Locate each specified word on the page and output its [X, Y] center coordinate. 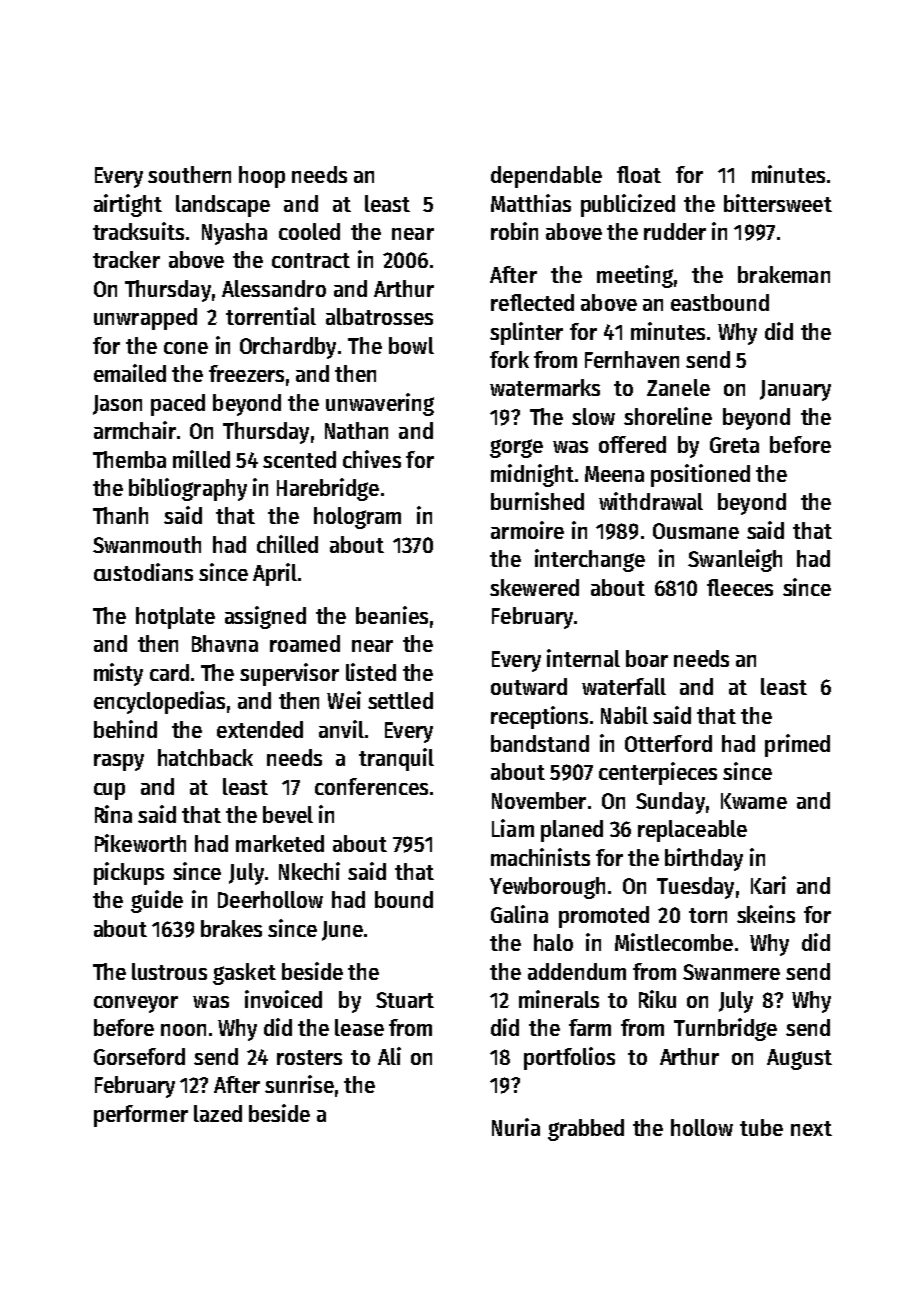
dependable [546, 177]
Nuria [516, 1127]
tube [761, 1127]
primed [797, 745]
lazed [218, 1113]
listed [371, 672]
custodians [143, 572]
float [639, 174]
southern [189, 174]
